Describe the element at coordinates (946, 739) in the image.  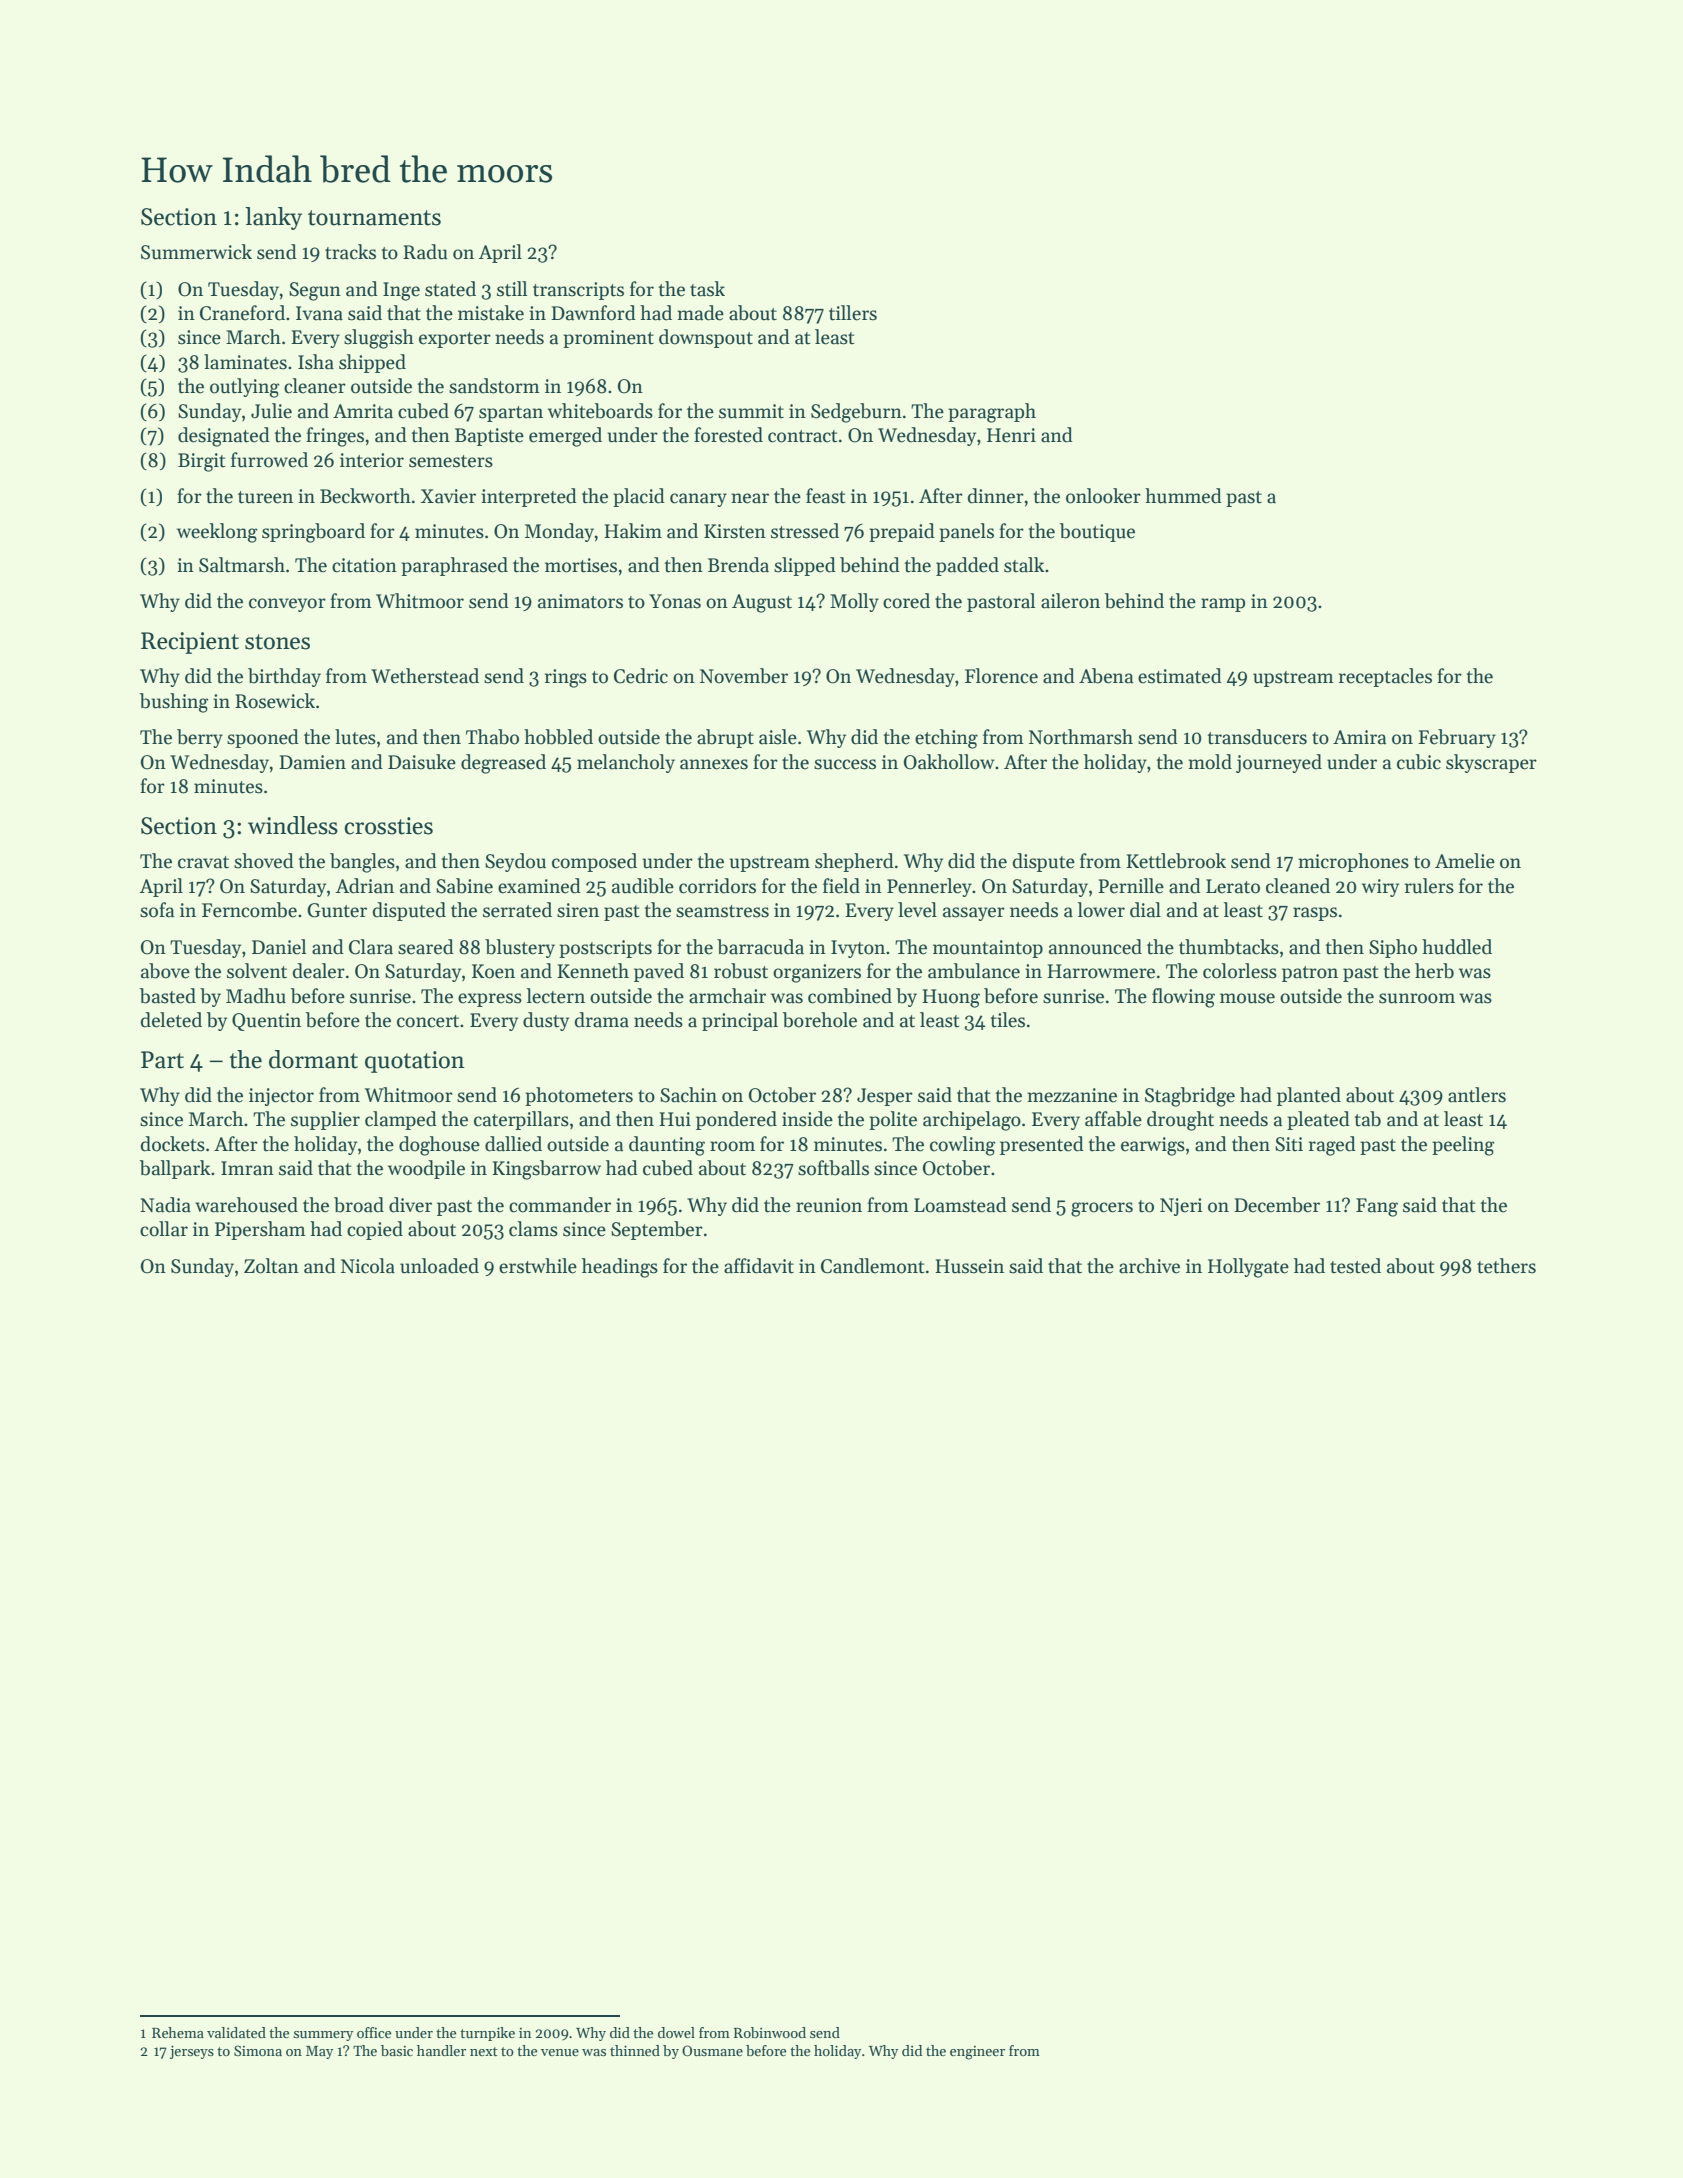
I see `etching` at that location.
